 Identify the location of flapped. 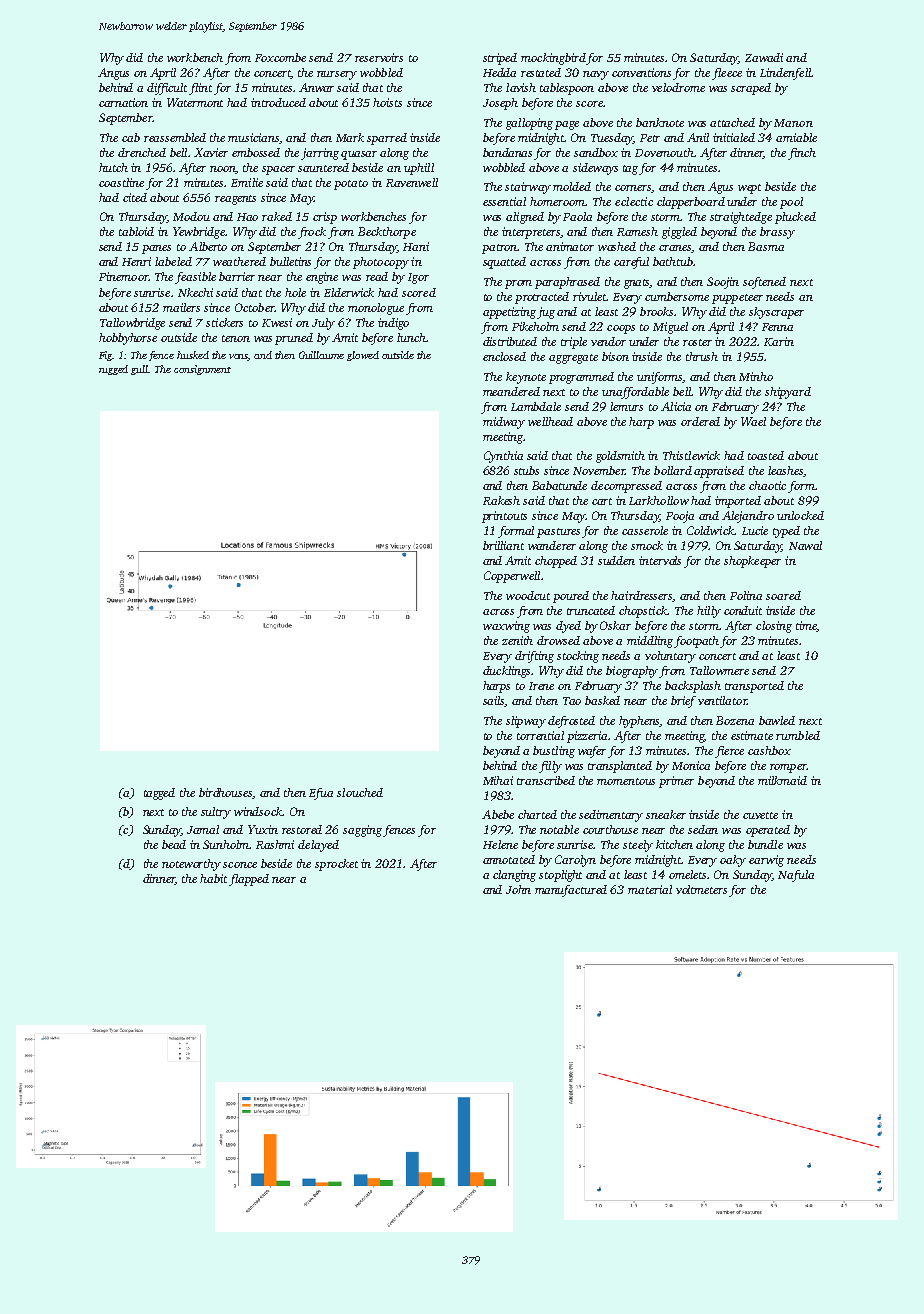
(249, 880).
